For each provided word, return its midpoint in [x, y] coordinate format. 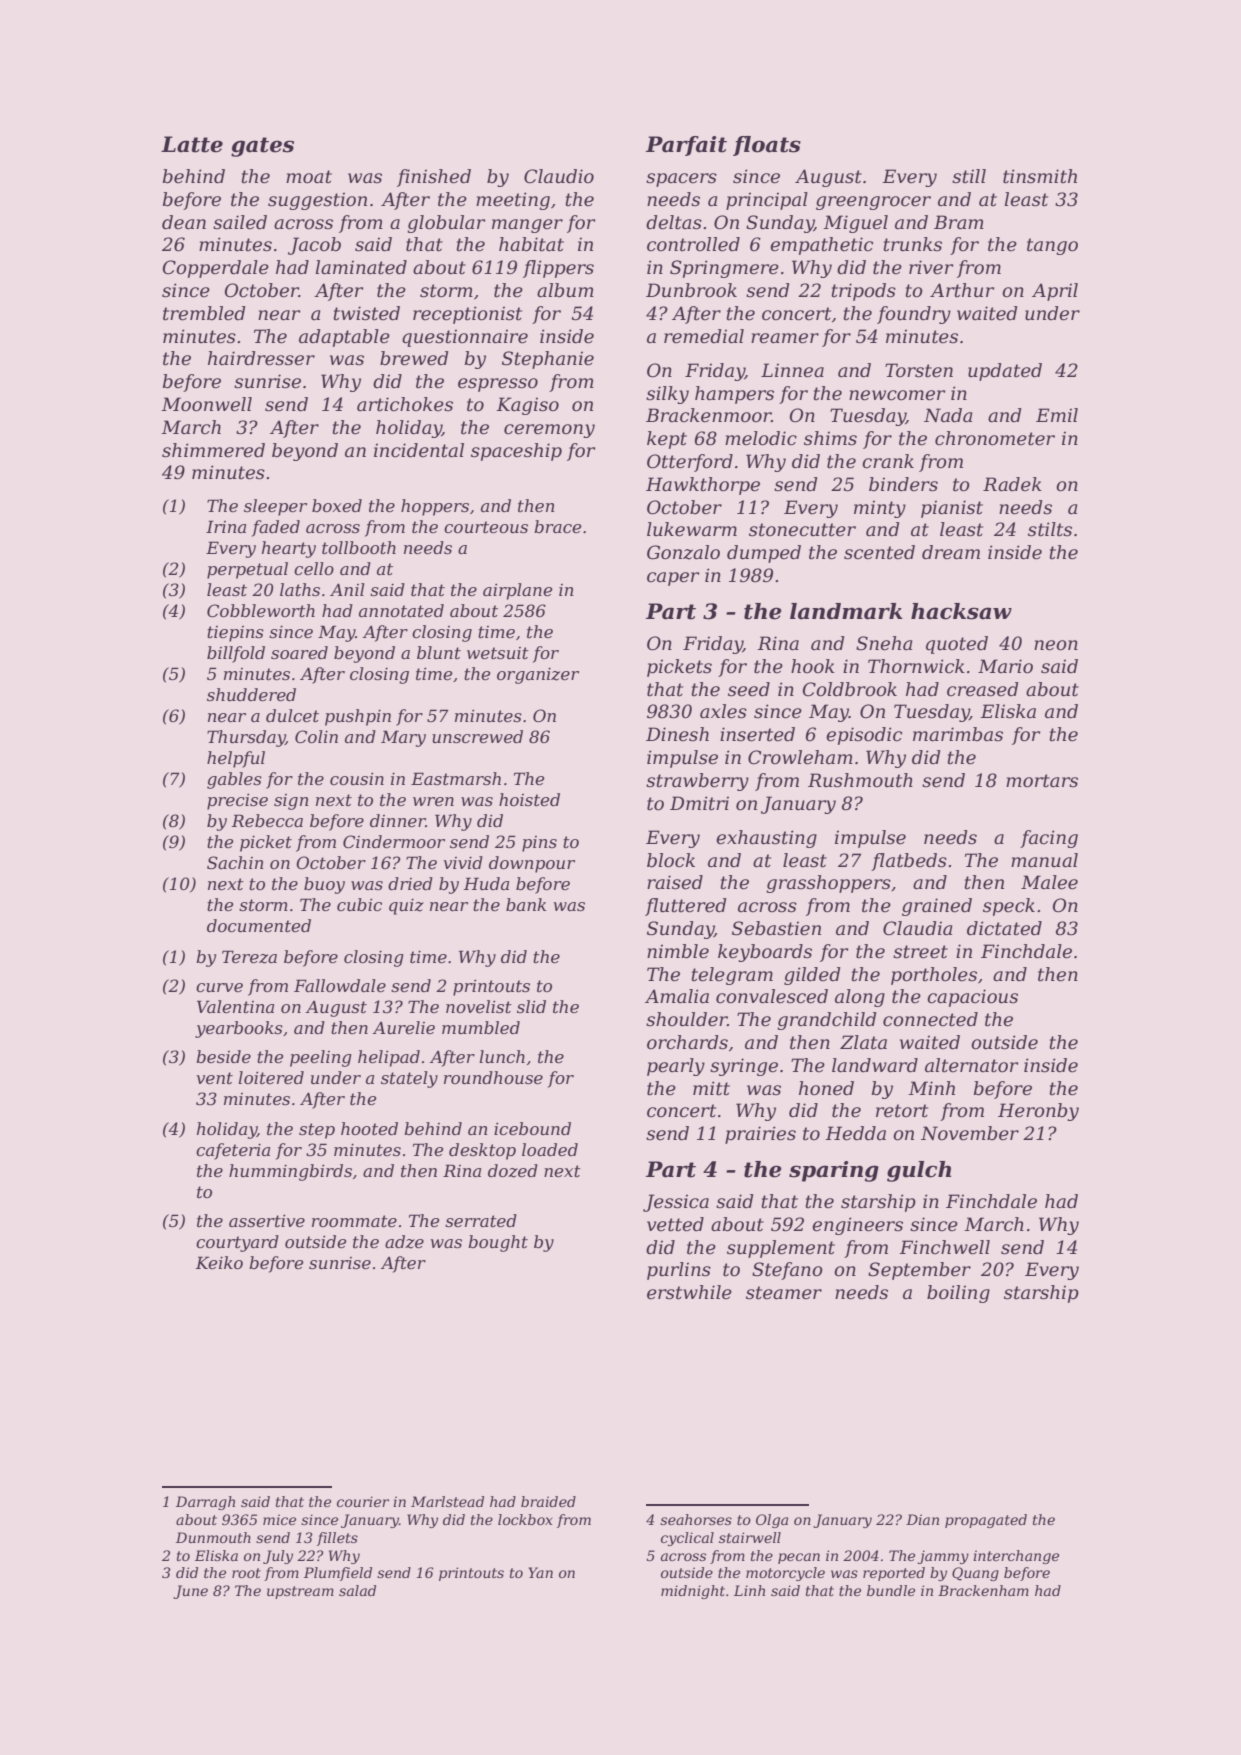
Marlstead [447, 1501]
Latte [192, 144]
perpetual [247, 570]
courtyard [237, 1243]
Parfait [686, 146]
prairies [760, 1135]
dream [951, 552]
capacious [972, 998]
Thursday [246, 738]
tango [1052, 246]
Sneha [884, 643]
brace [558, 526]
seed [749, 689]
